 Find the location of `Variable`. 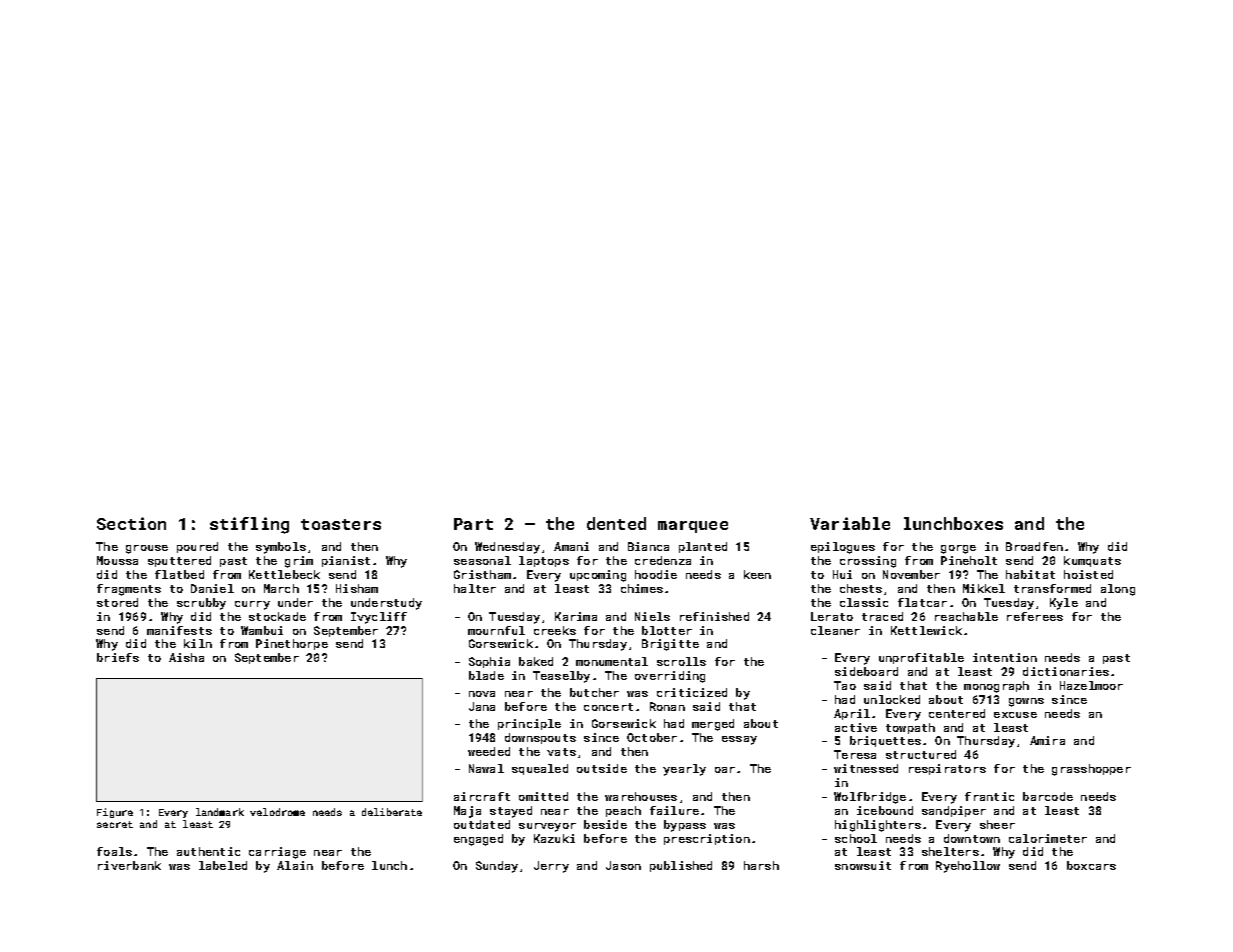

Variable is located at coordinates (850, 523).
